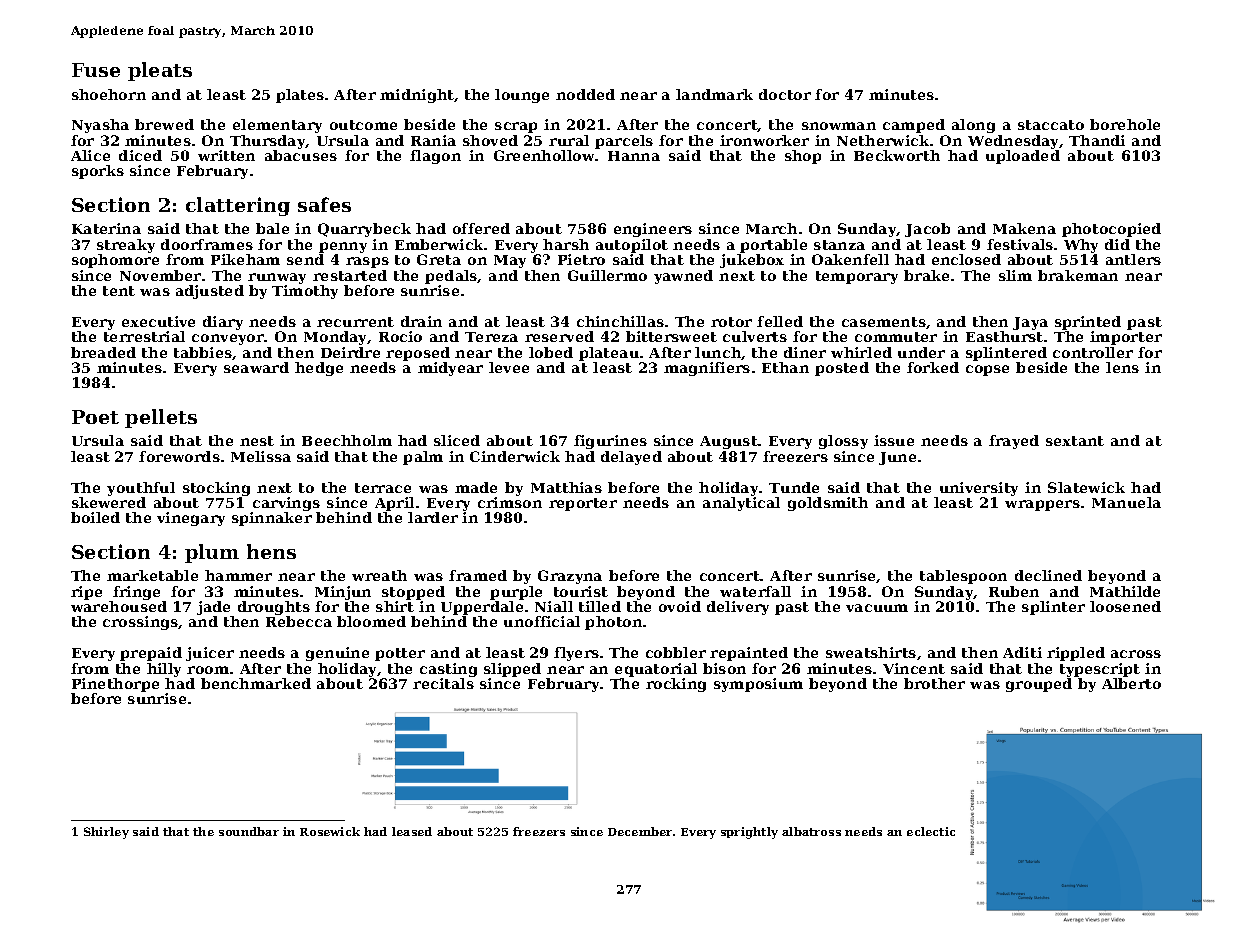 The image size is (1233, 952). What do you see at coordinates (987, 370) in the page?
I see `copse` at bounding box center [987, 370].
